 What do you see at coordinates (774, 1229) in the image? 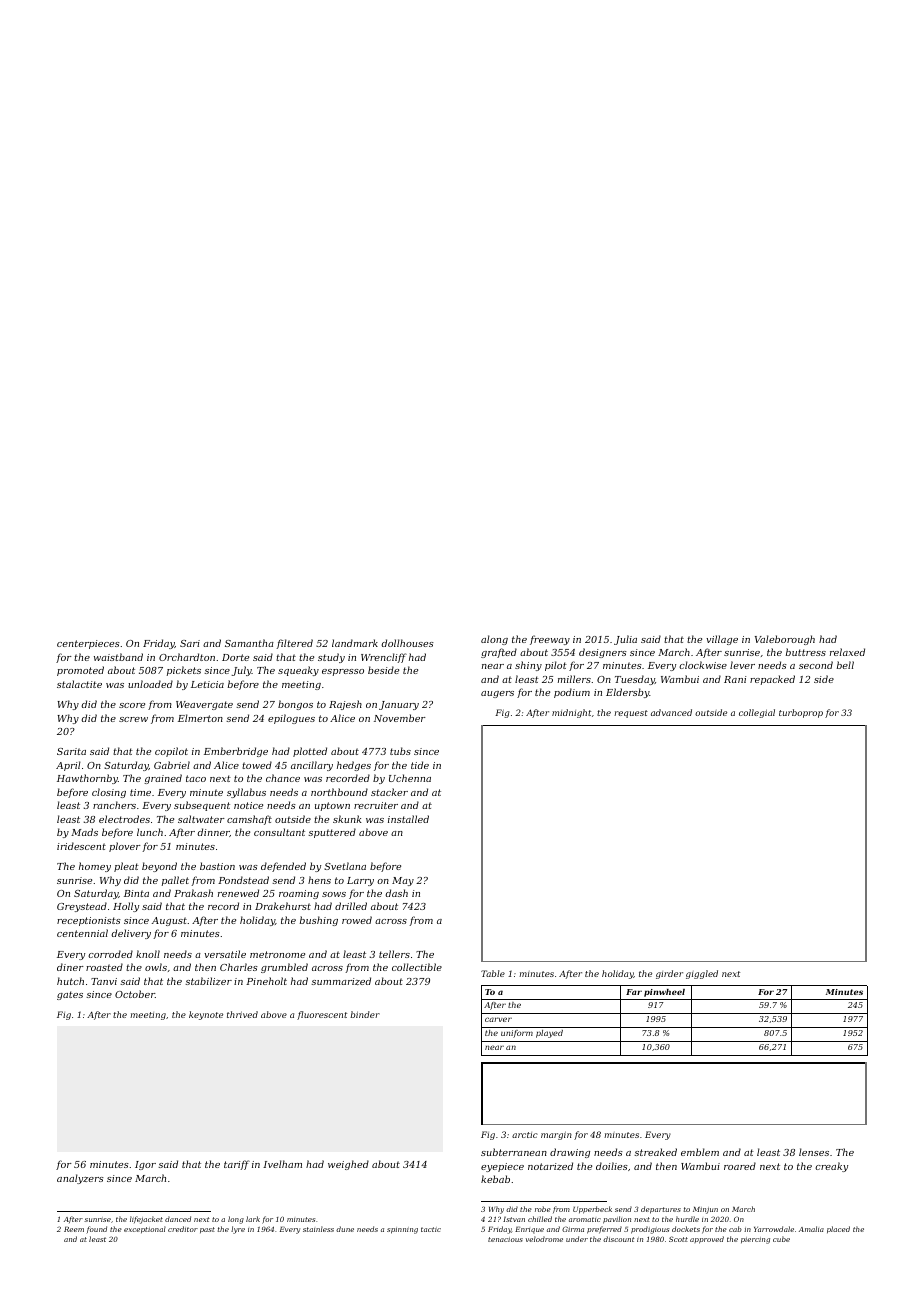
I see `Yarrowdale` at bounding box center [774, 1229].
